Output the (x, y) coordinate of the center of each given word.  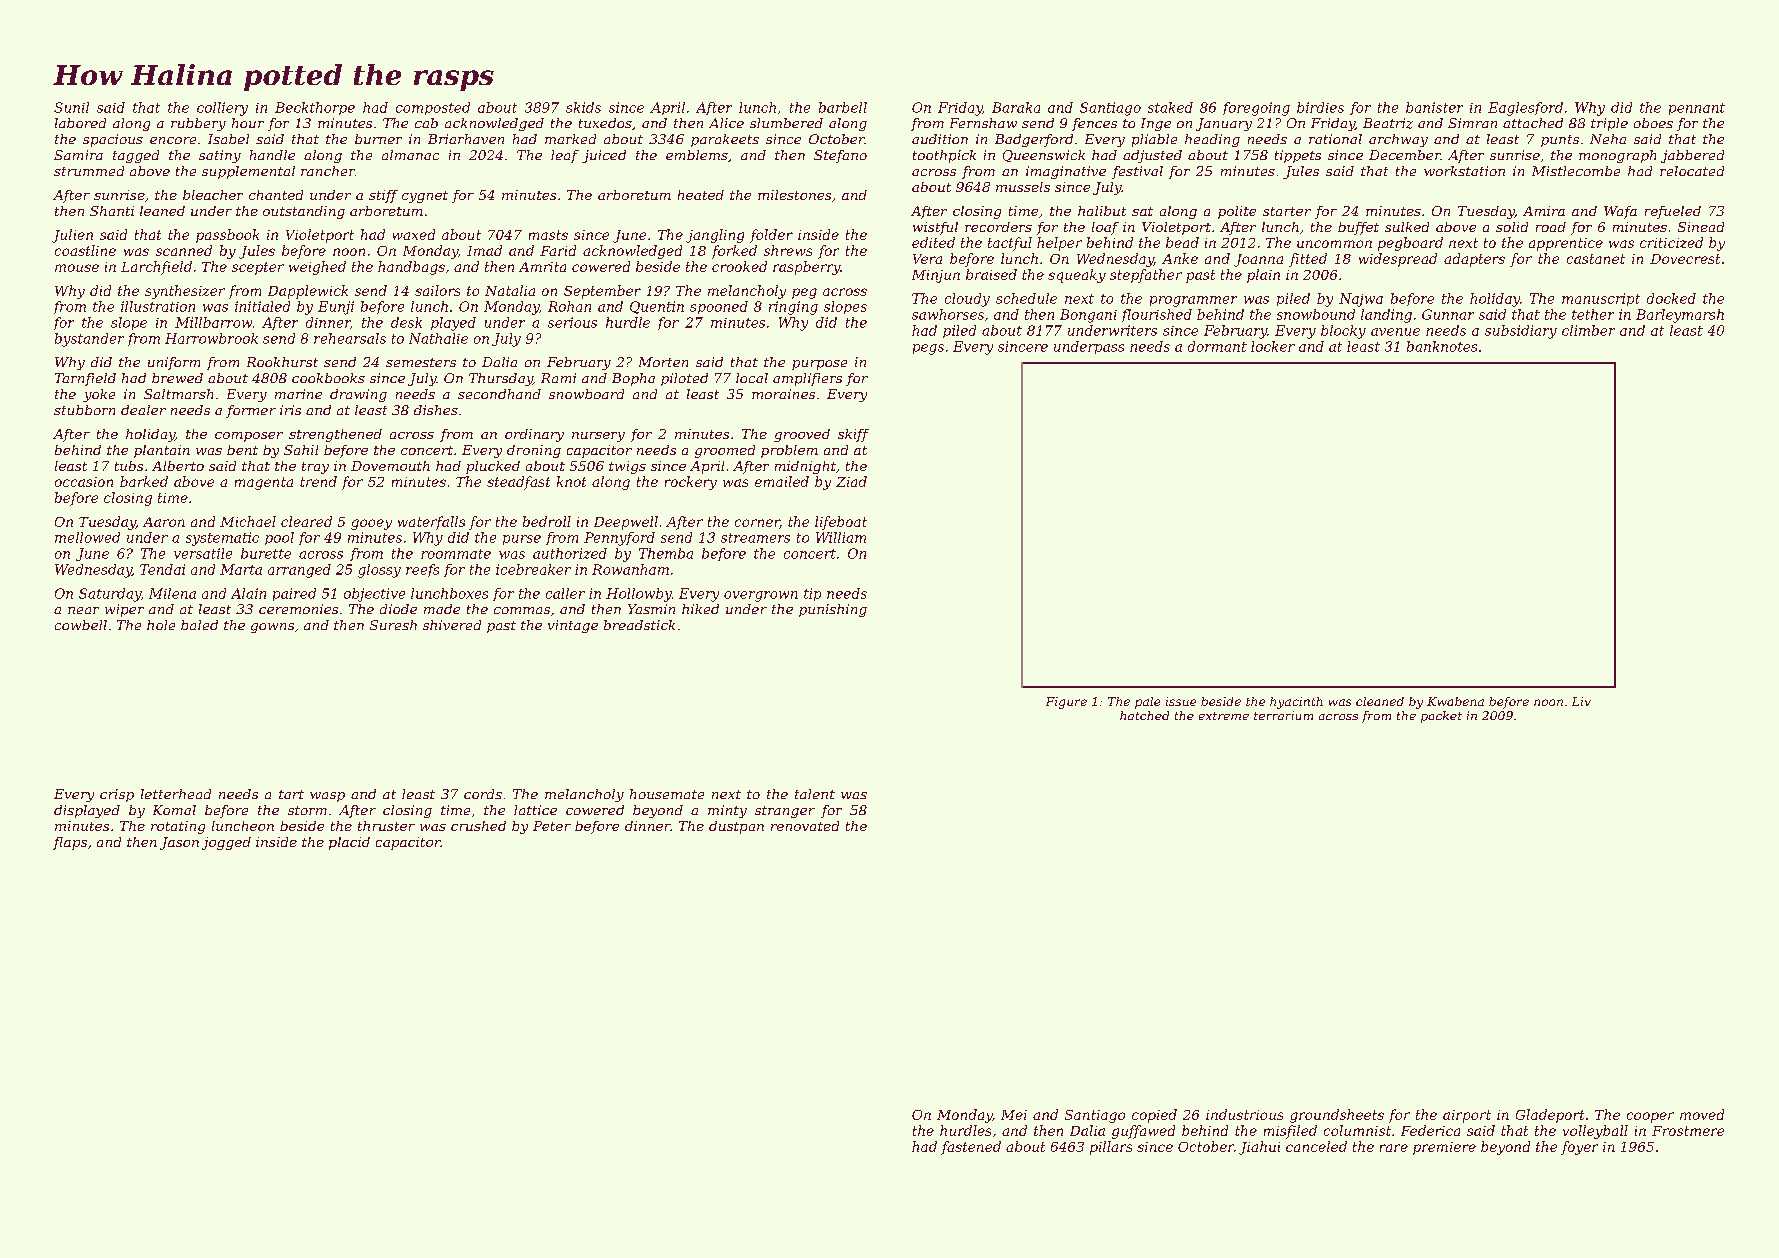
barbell (843, 107)
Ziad (851, 481)
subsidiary (1521, 332)
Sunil (71, 107)
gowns (272, 628)
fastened (971, 1148)
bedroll (547, 521)
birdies (1320, 107)
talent (815, 794)
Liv (1581, 701)
